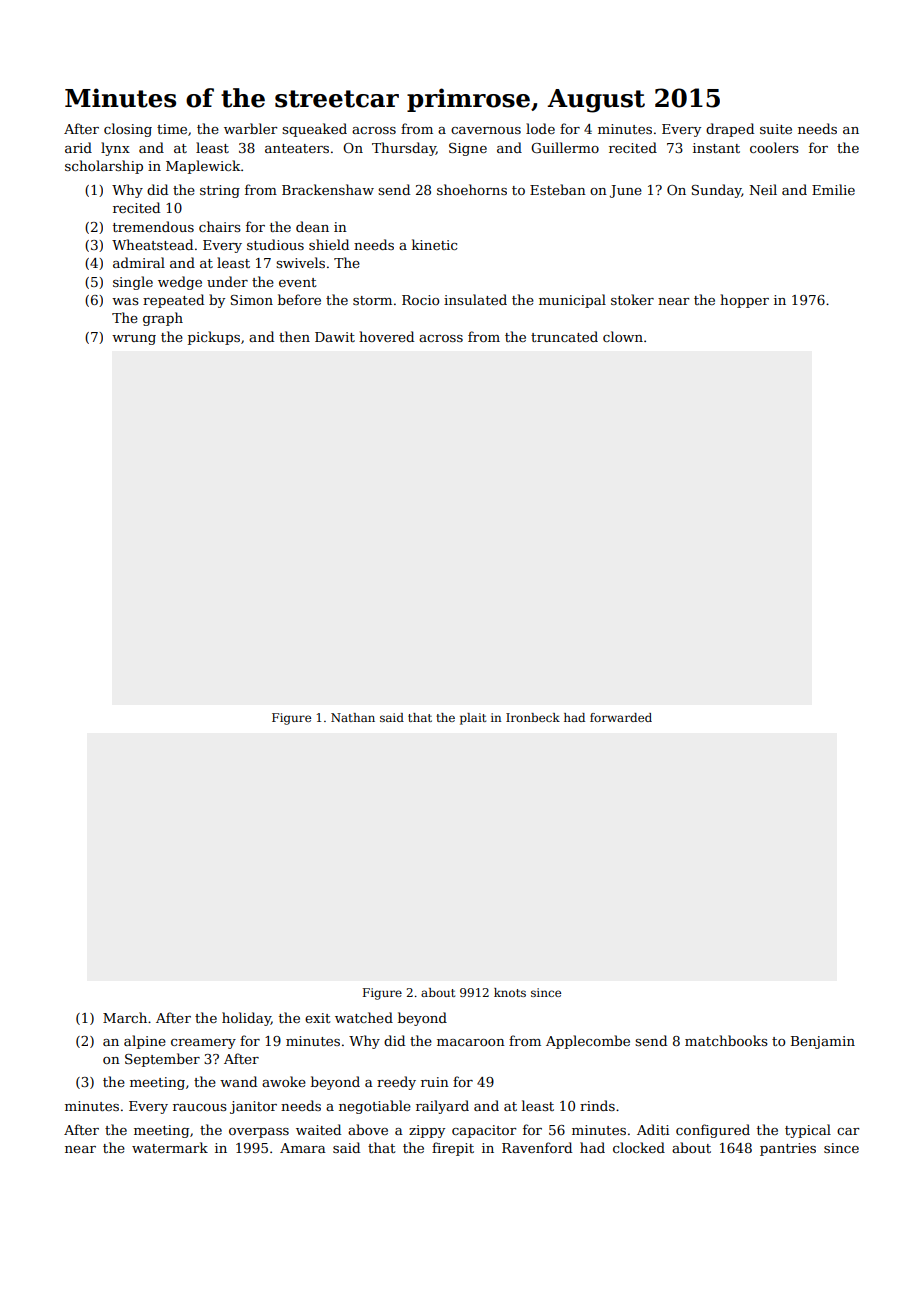 The height and width of the screenshot is (1308, 924). What do you see at coordinates (475, 299) in the screenshot?
I see `insulated` at bounding box center [475, 299].
